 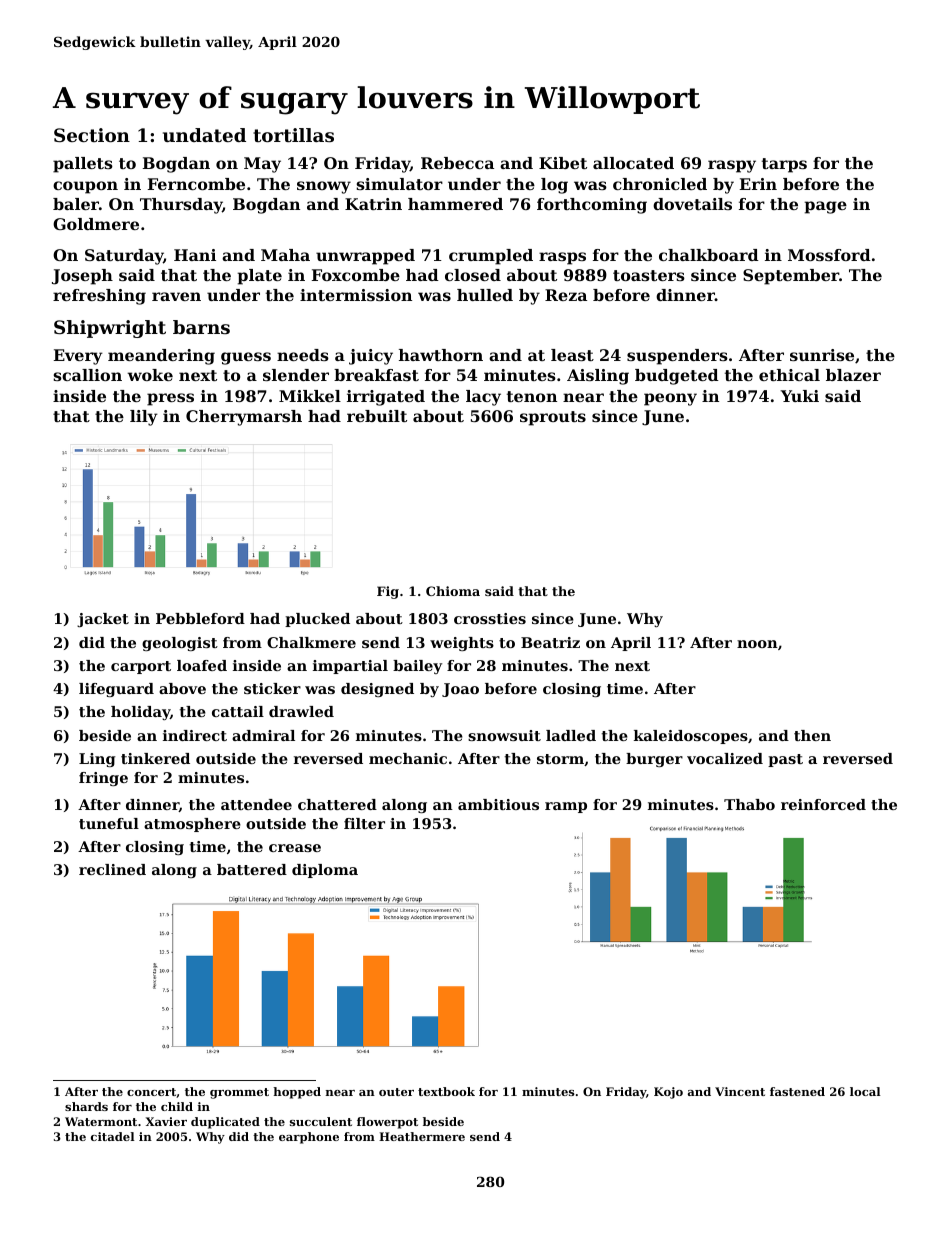 I want to click on hopped, so click(x=297, y=1093).
